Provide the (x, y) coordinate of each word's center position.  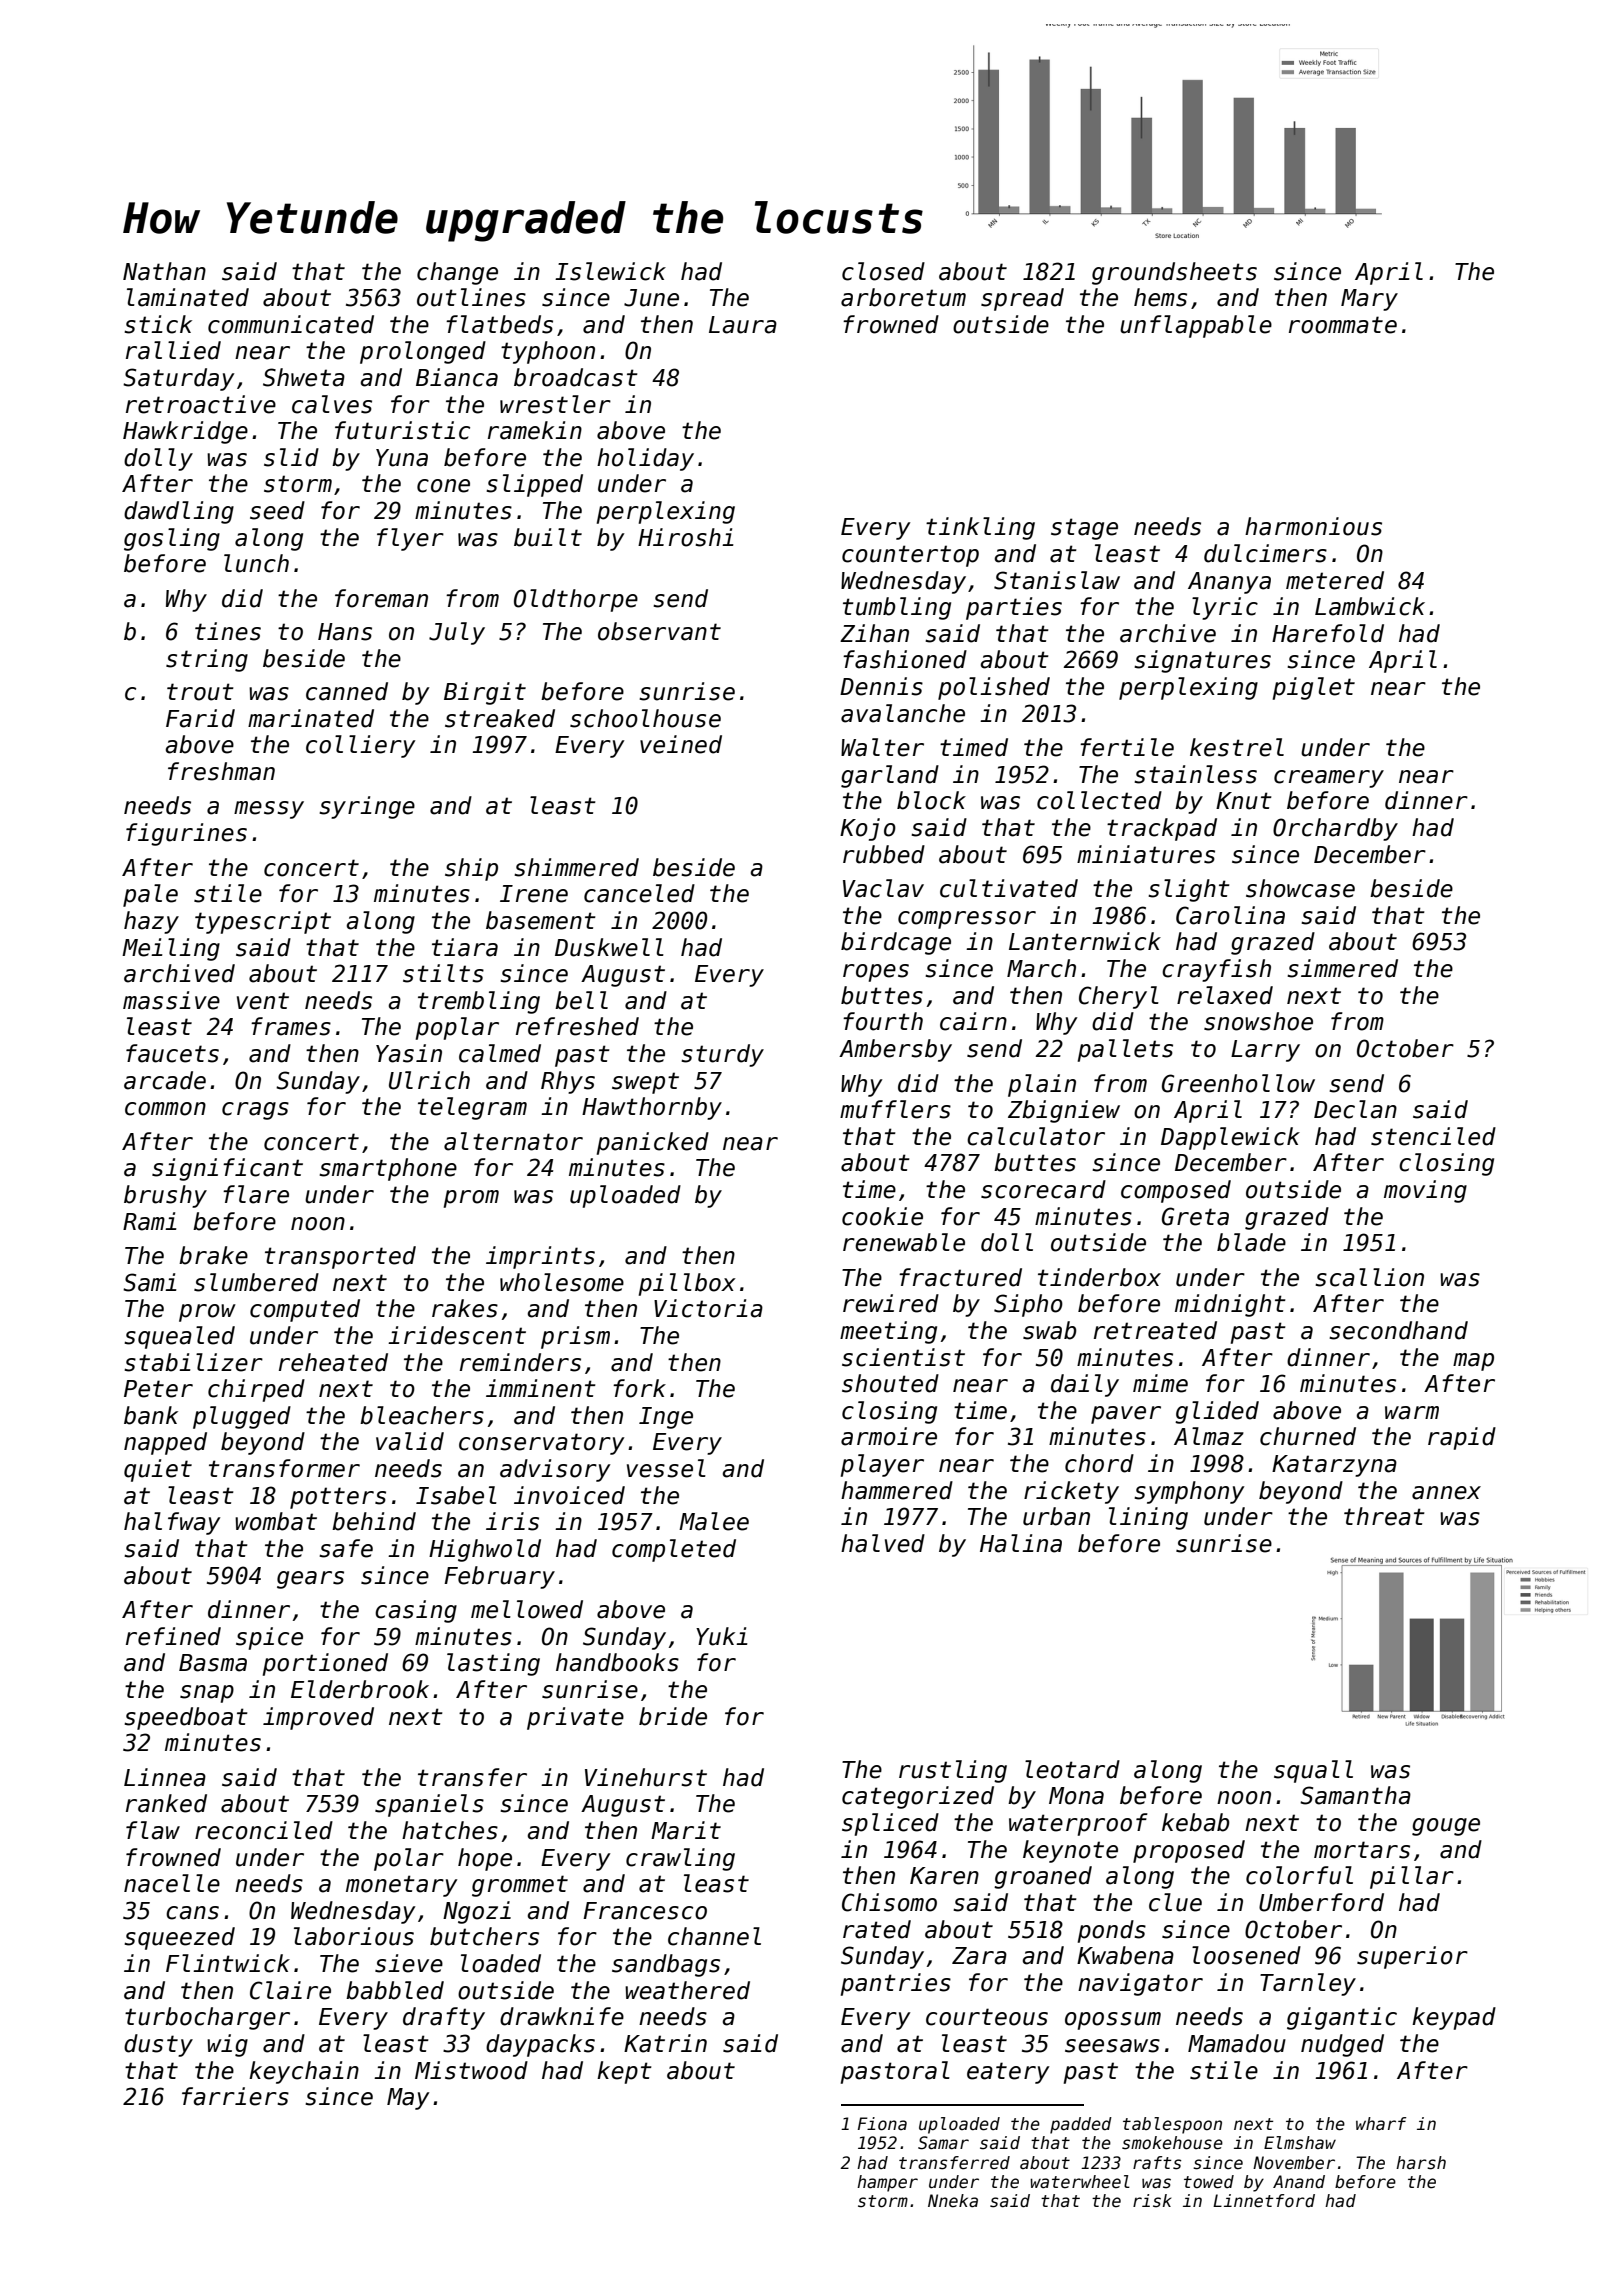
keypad (1454, 2018)
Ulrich (429, 1080)
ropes (876, 973)
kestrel (1237, 747)
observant (659, 631)
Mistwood (471, 2070)
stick (158, 324)
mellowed (527, 1609)
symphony (1189, 1492)
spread (1022, 299)
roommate (1343, 325)
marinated (311, 718)
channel (714, 1936)
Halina (1021, 1543)
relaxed (1225, 995)
